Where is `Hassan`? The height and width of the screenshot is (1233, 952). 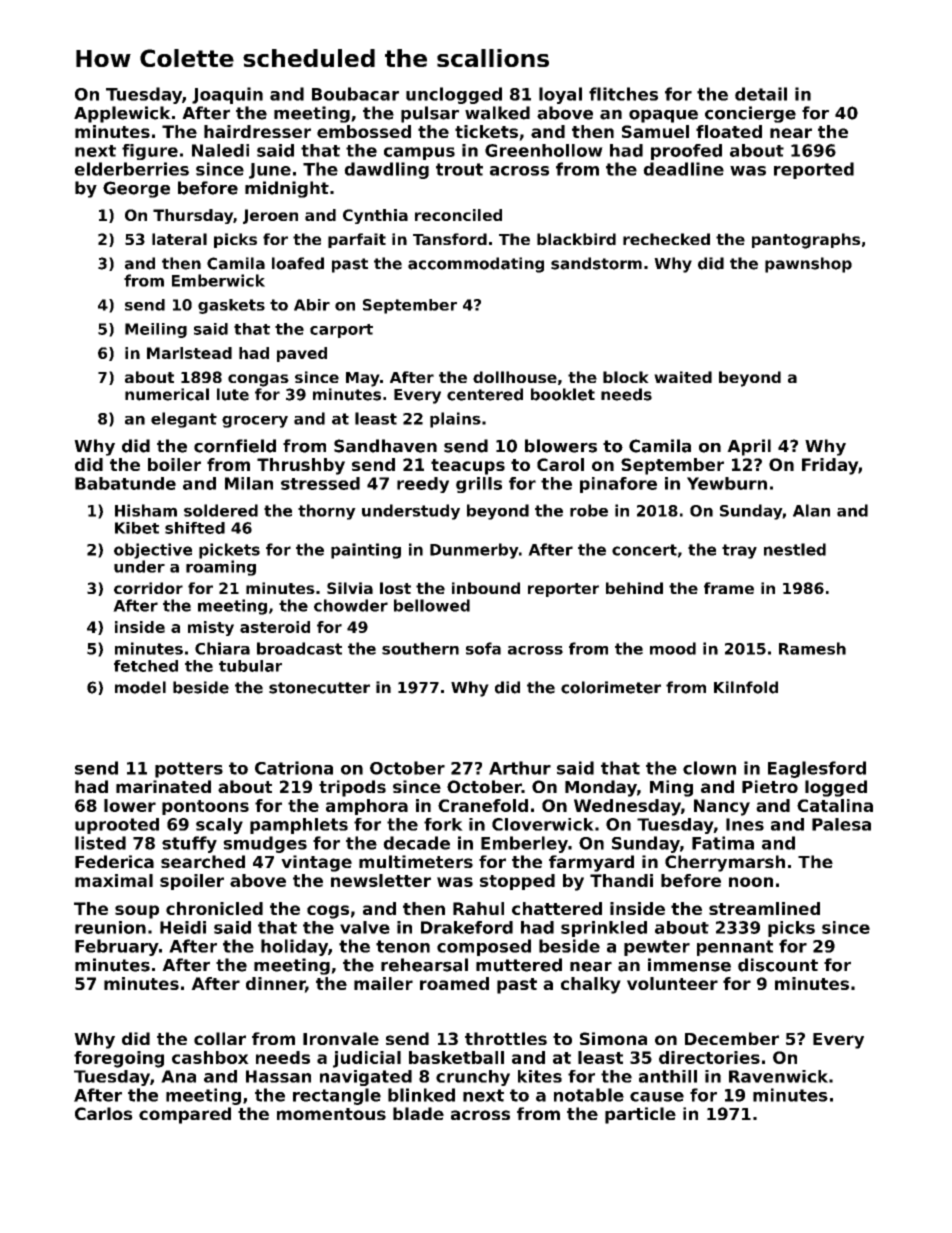
Hassan is located at coordinates (278, 1076).
